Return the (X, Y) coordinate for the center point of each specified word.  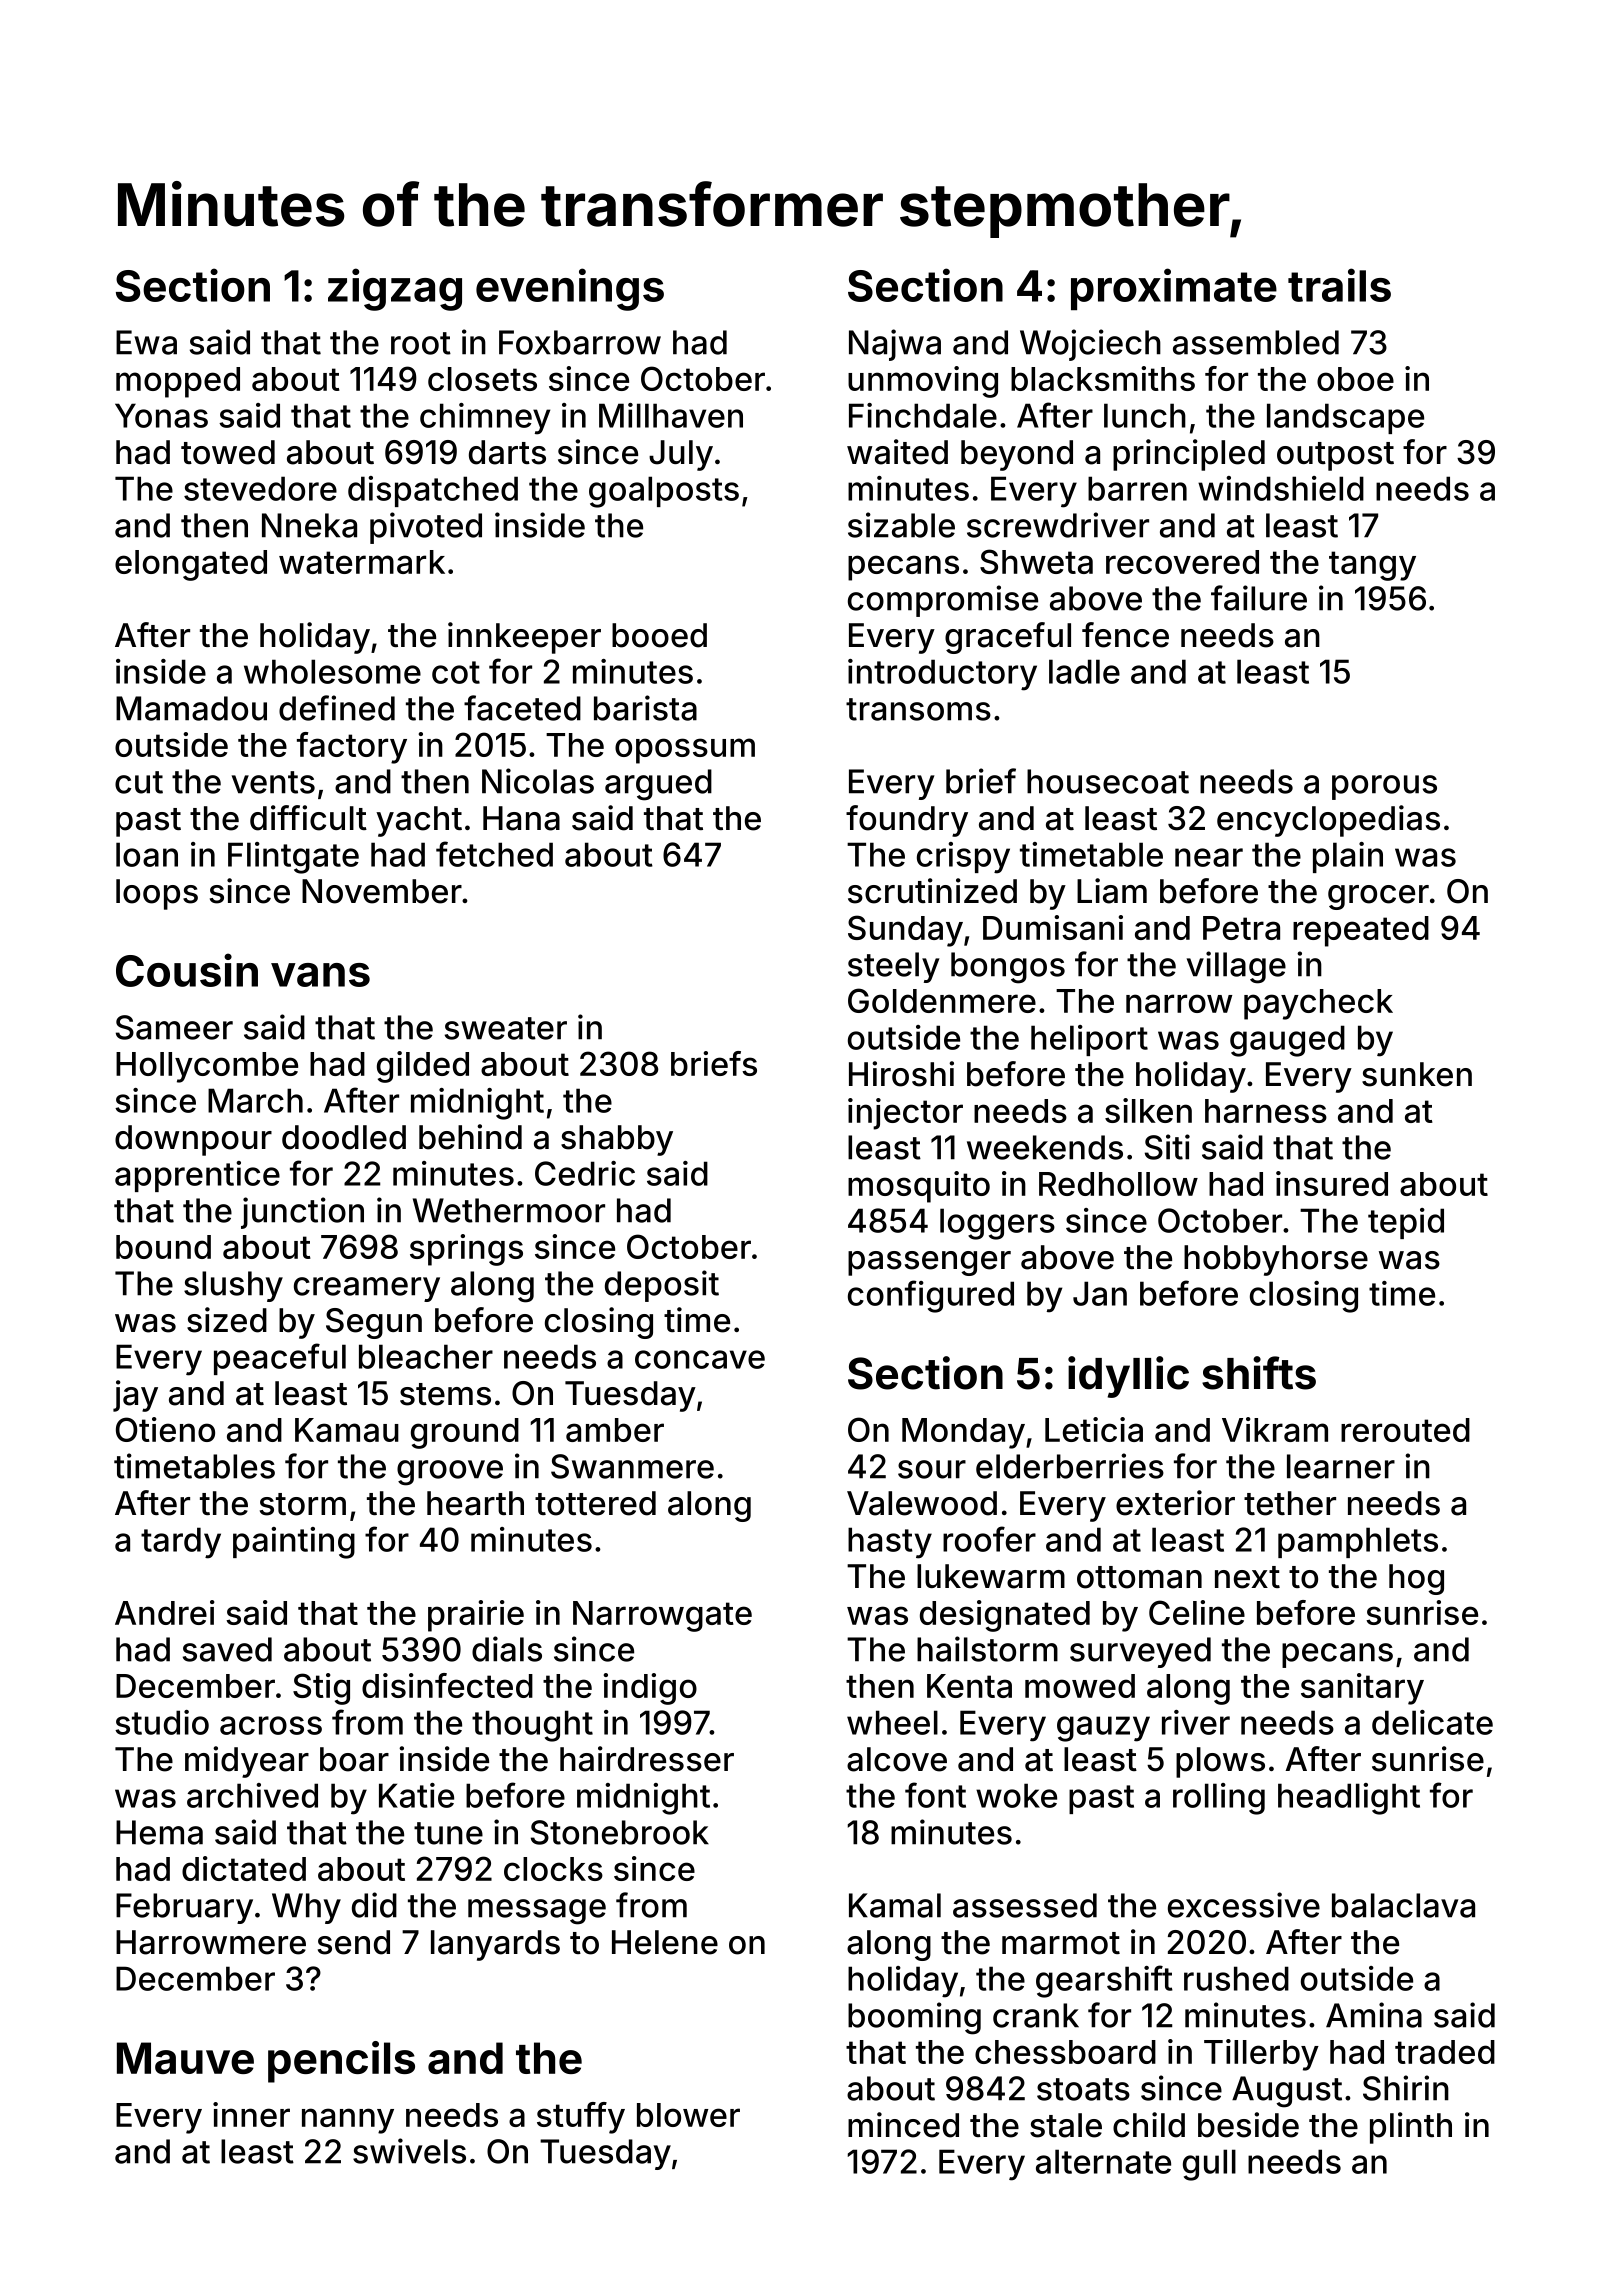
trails (1339, 285)
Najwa (895, 345)
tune (448, 1833)
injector (905, 1114)
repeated (1361, 931)
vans (320, 975)
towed (228, 452)
